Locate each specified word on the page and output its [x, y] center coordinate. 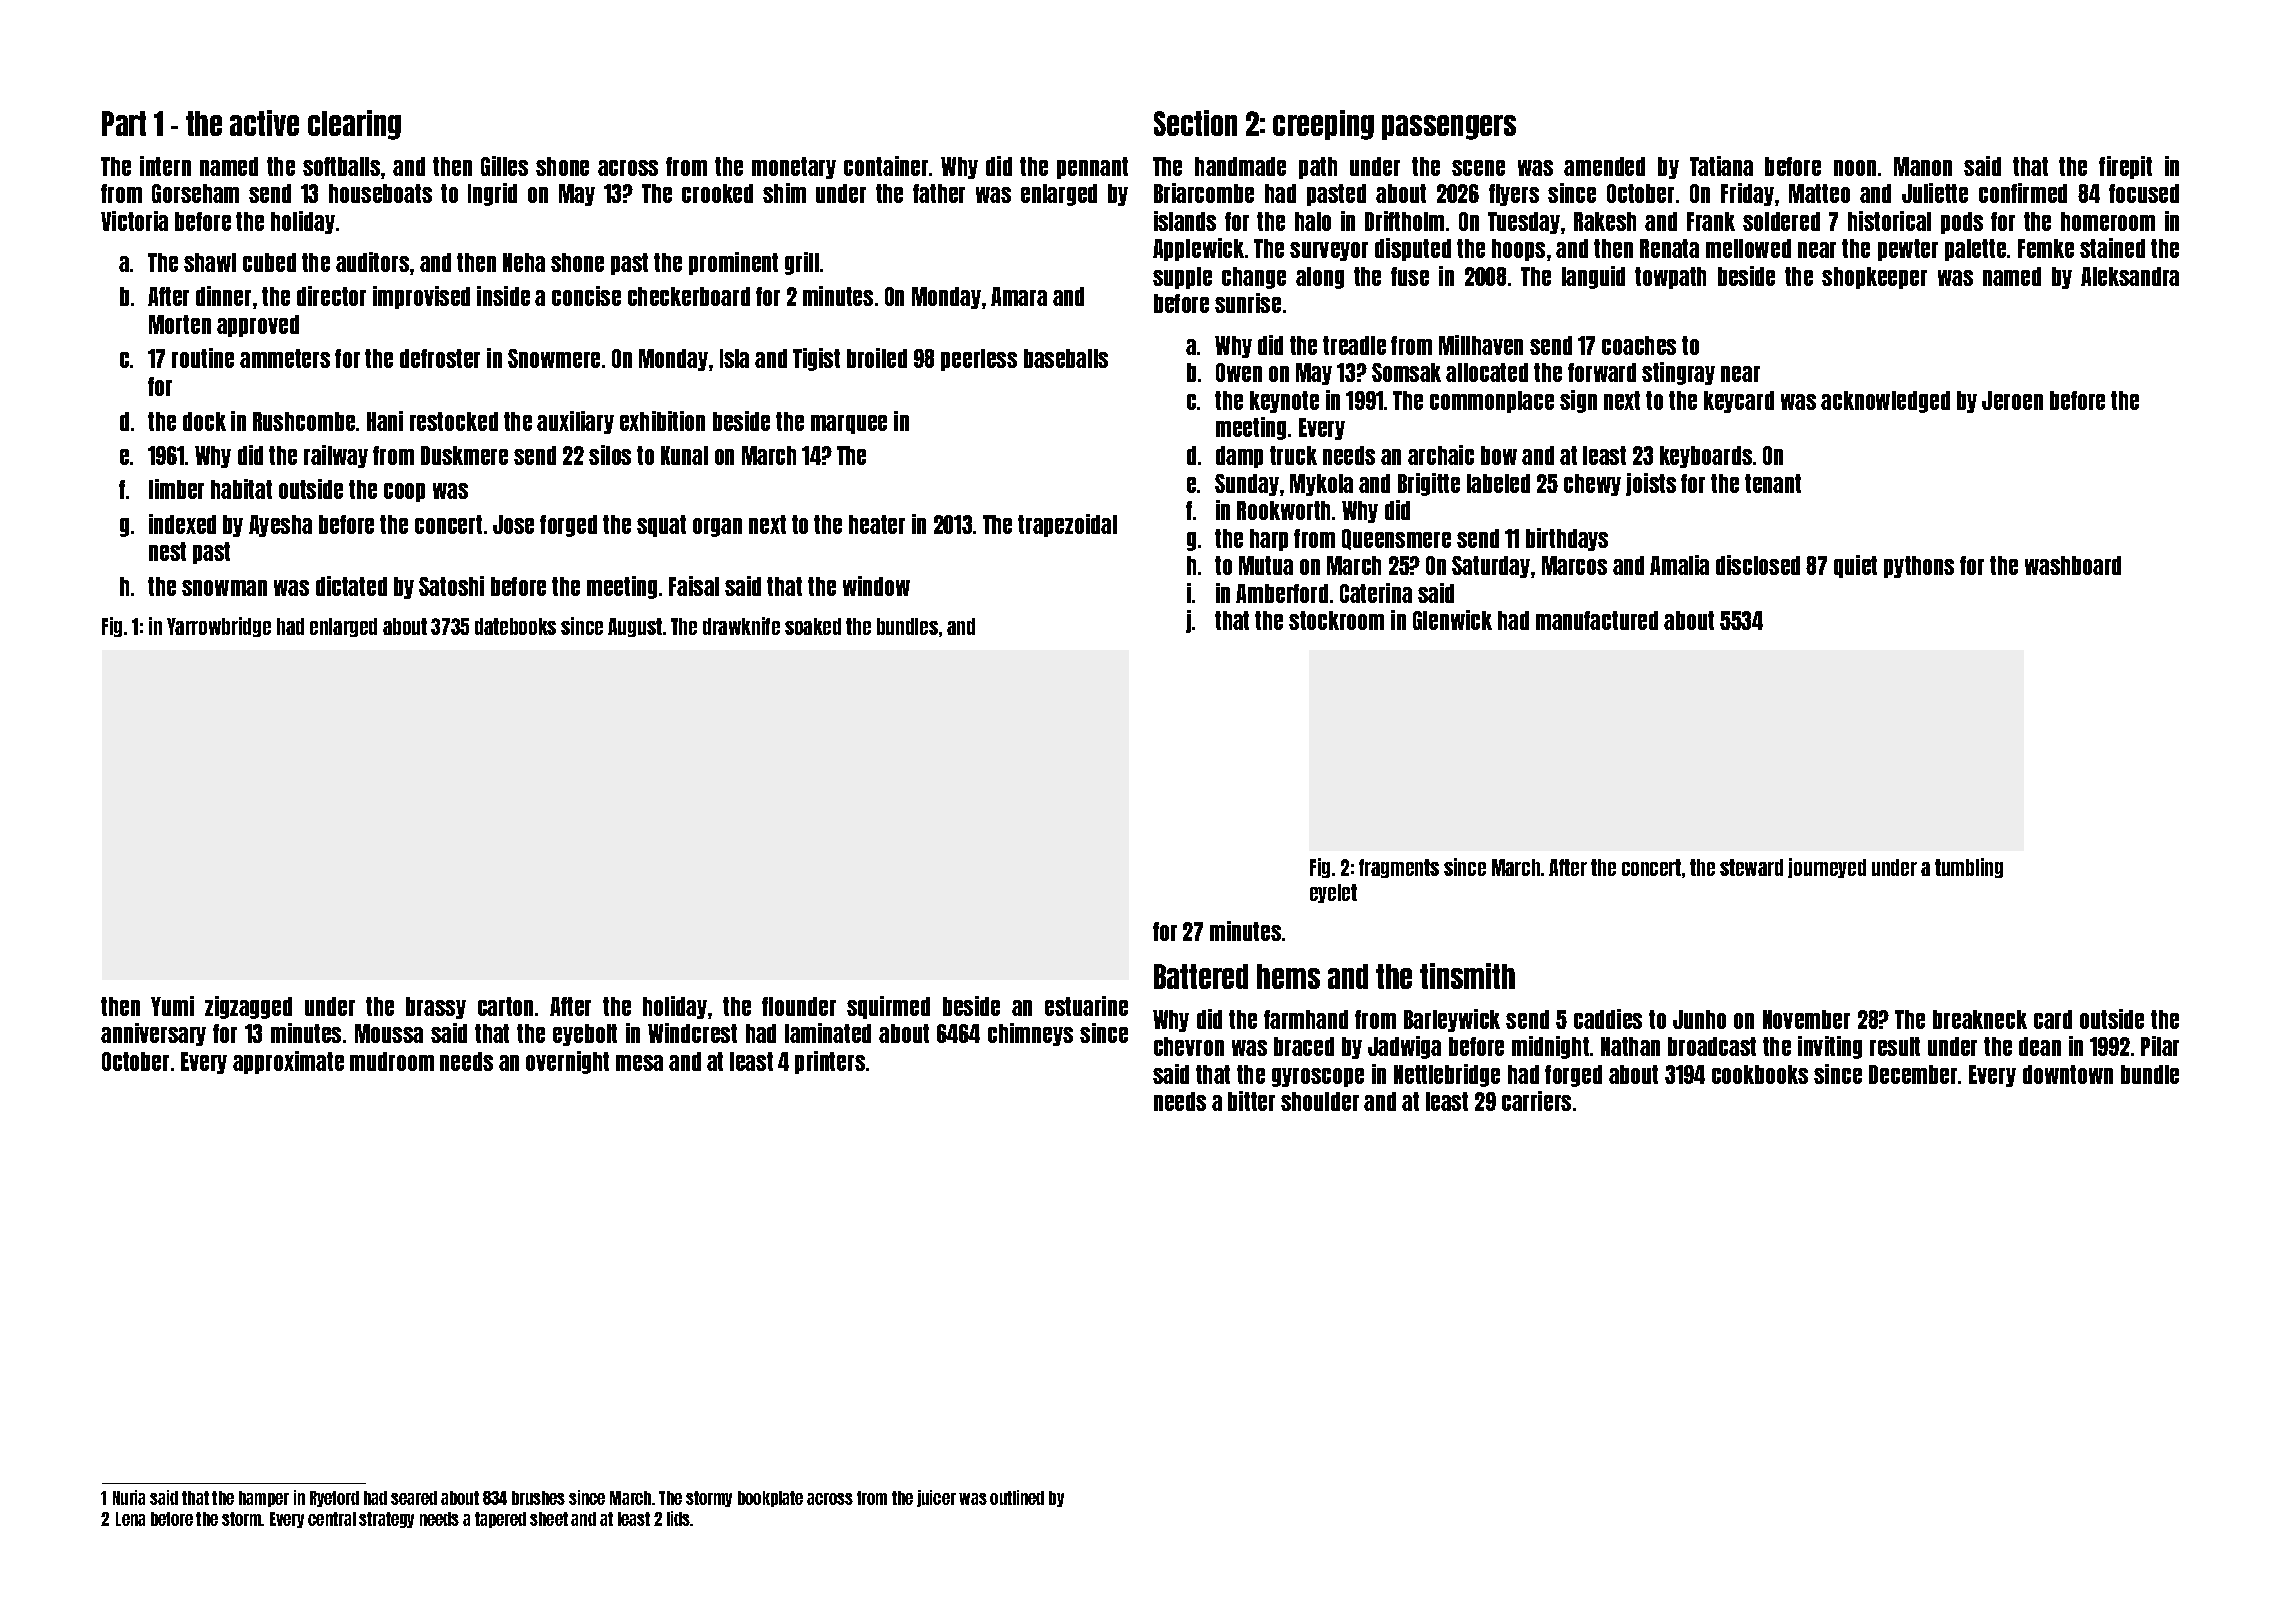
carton [505, 1006]
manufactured [1597, 620]
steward [1751, 867]
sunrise [1248, 303]
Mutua [1266, 565]
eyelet [1333, 893]
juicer [936, 1498]
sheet [549, 1519]
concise [586, 296]
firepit [2125, 167]
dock [204, 421]
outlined [1017, 1497]
